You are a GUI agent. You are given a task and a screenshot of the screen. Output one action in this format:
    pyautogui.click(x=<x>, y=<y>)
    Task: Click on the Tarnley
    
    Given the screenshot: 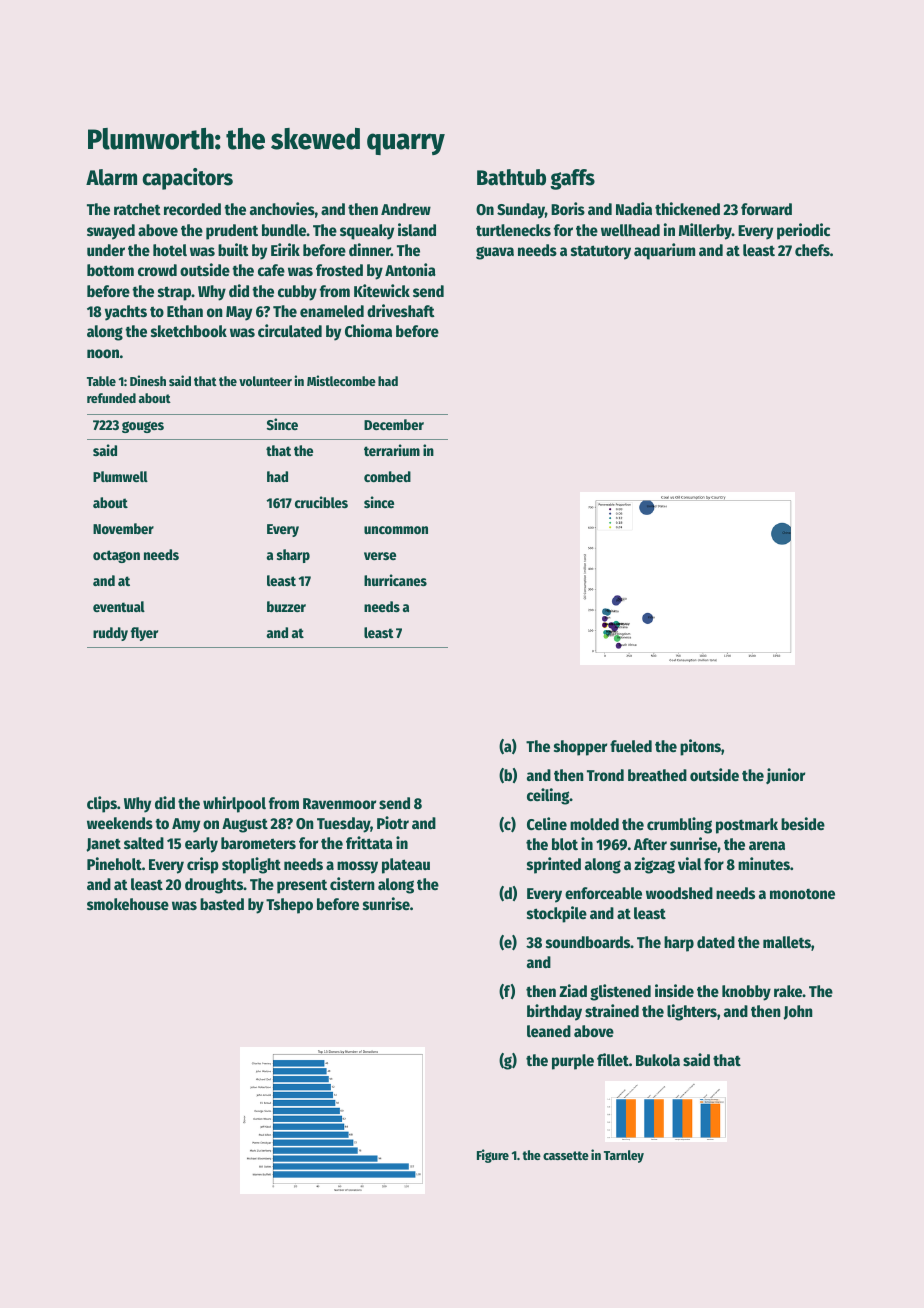 What is the action you would take?
    pyautogui.click(x=624, y=1156)
